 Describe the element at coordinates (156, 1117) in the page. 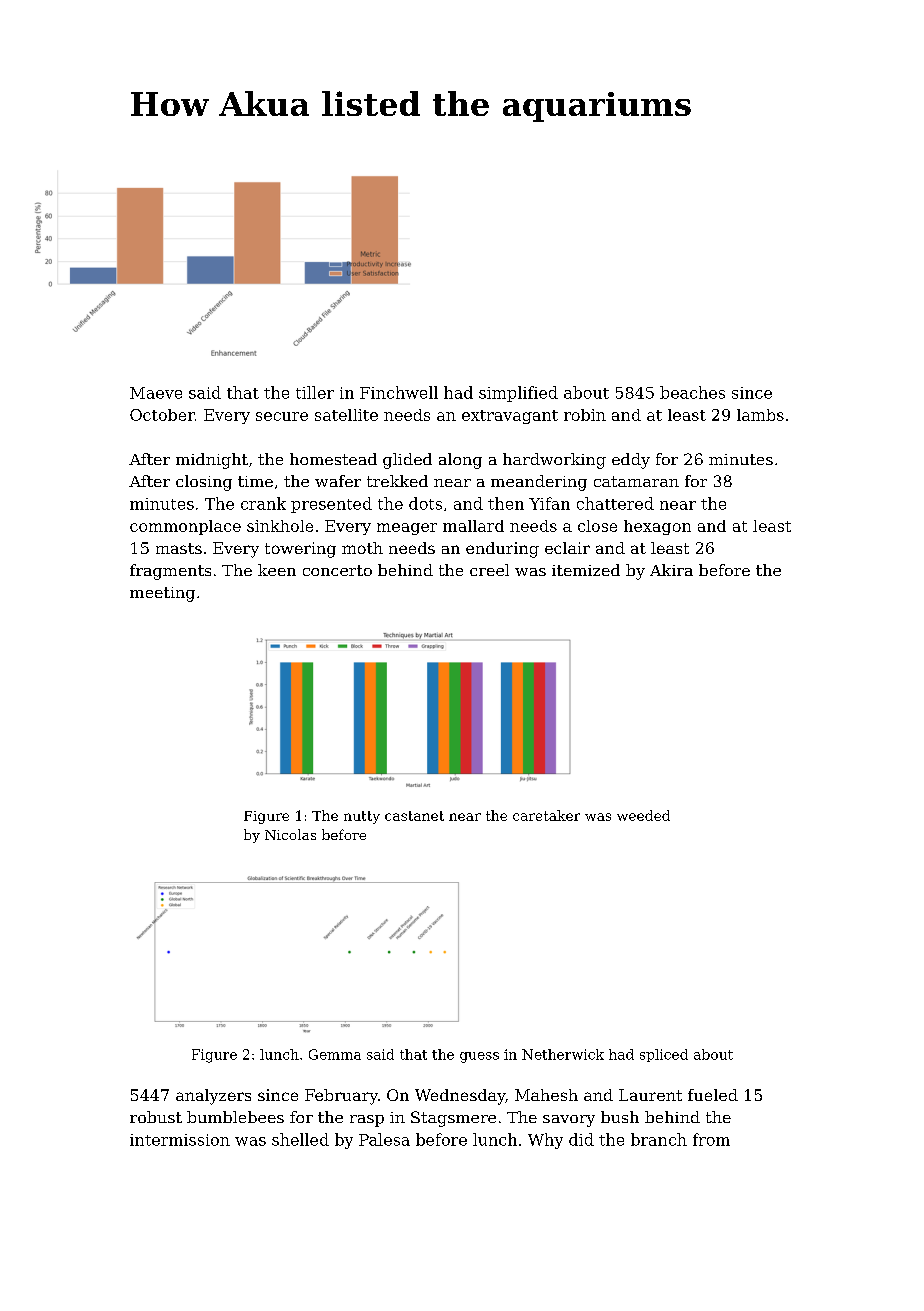

I see `robust` at that location.
